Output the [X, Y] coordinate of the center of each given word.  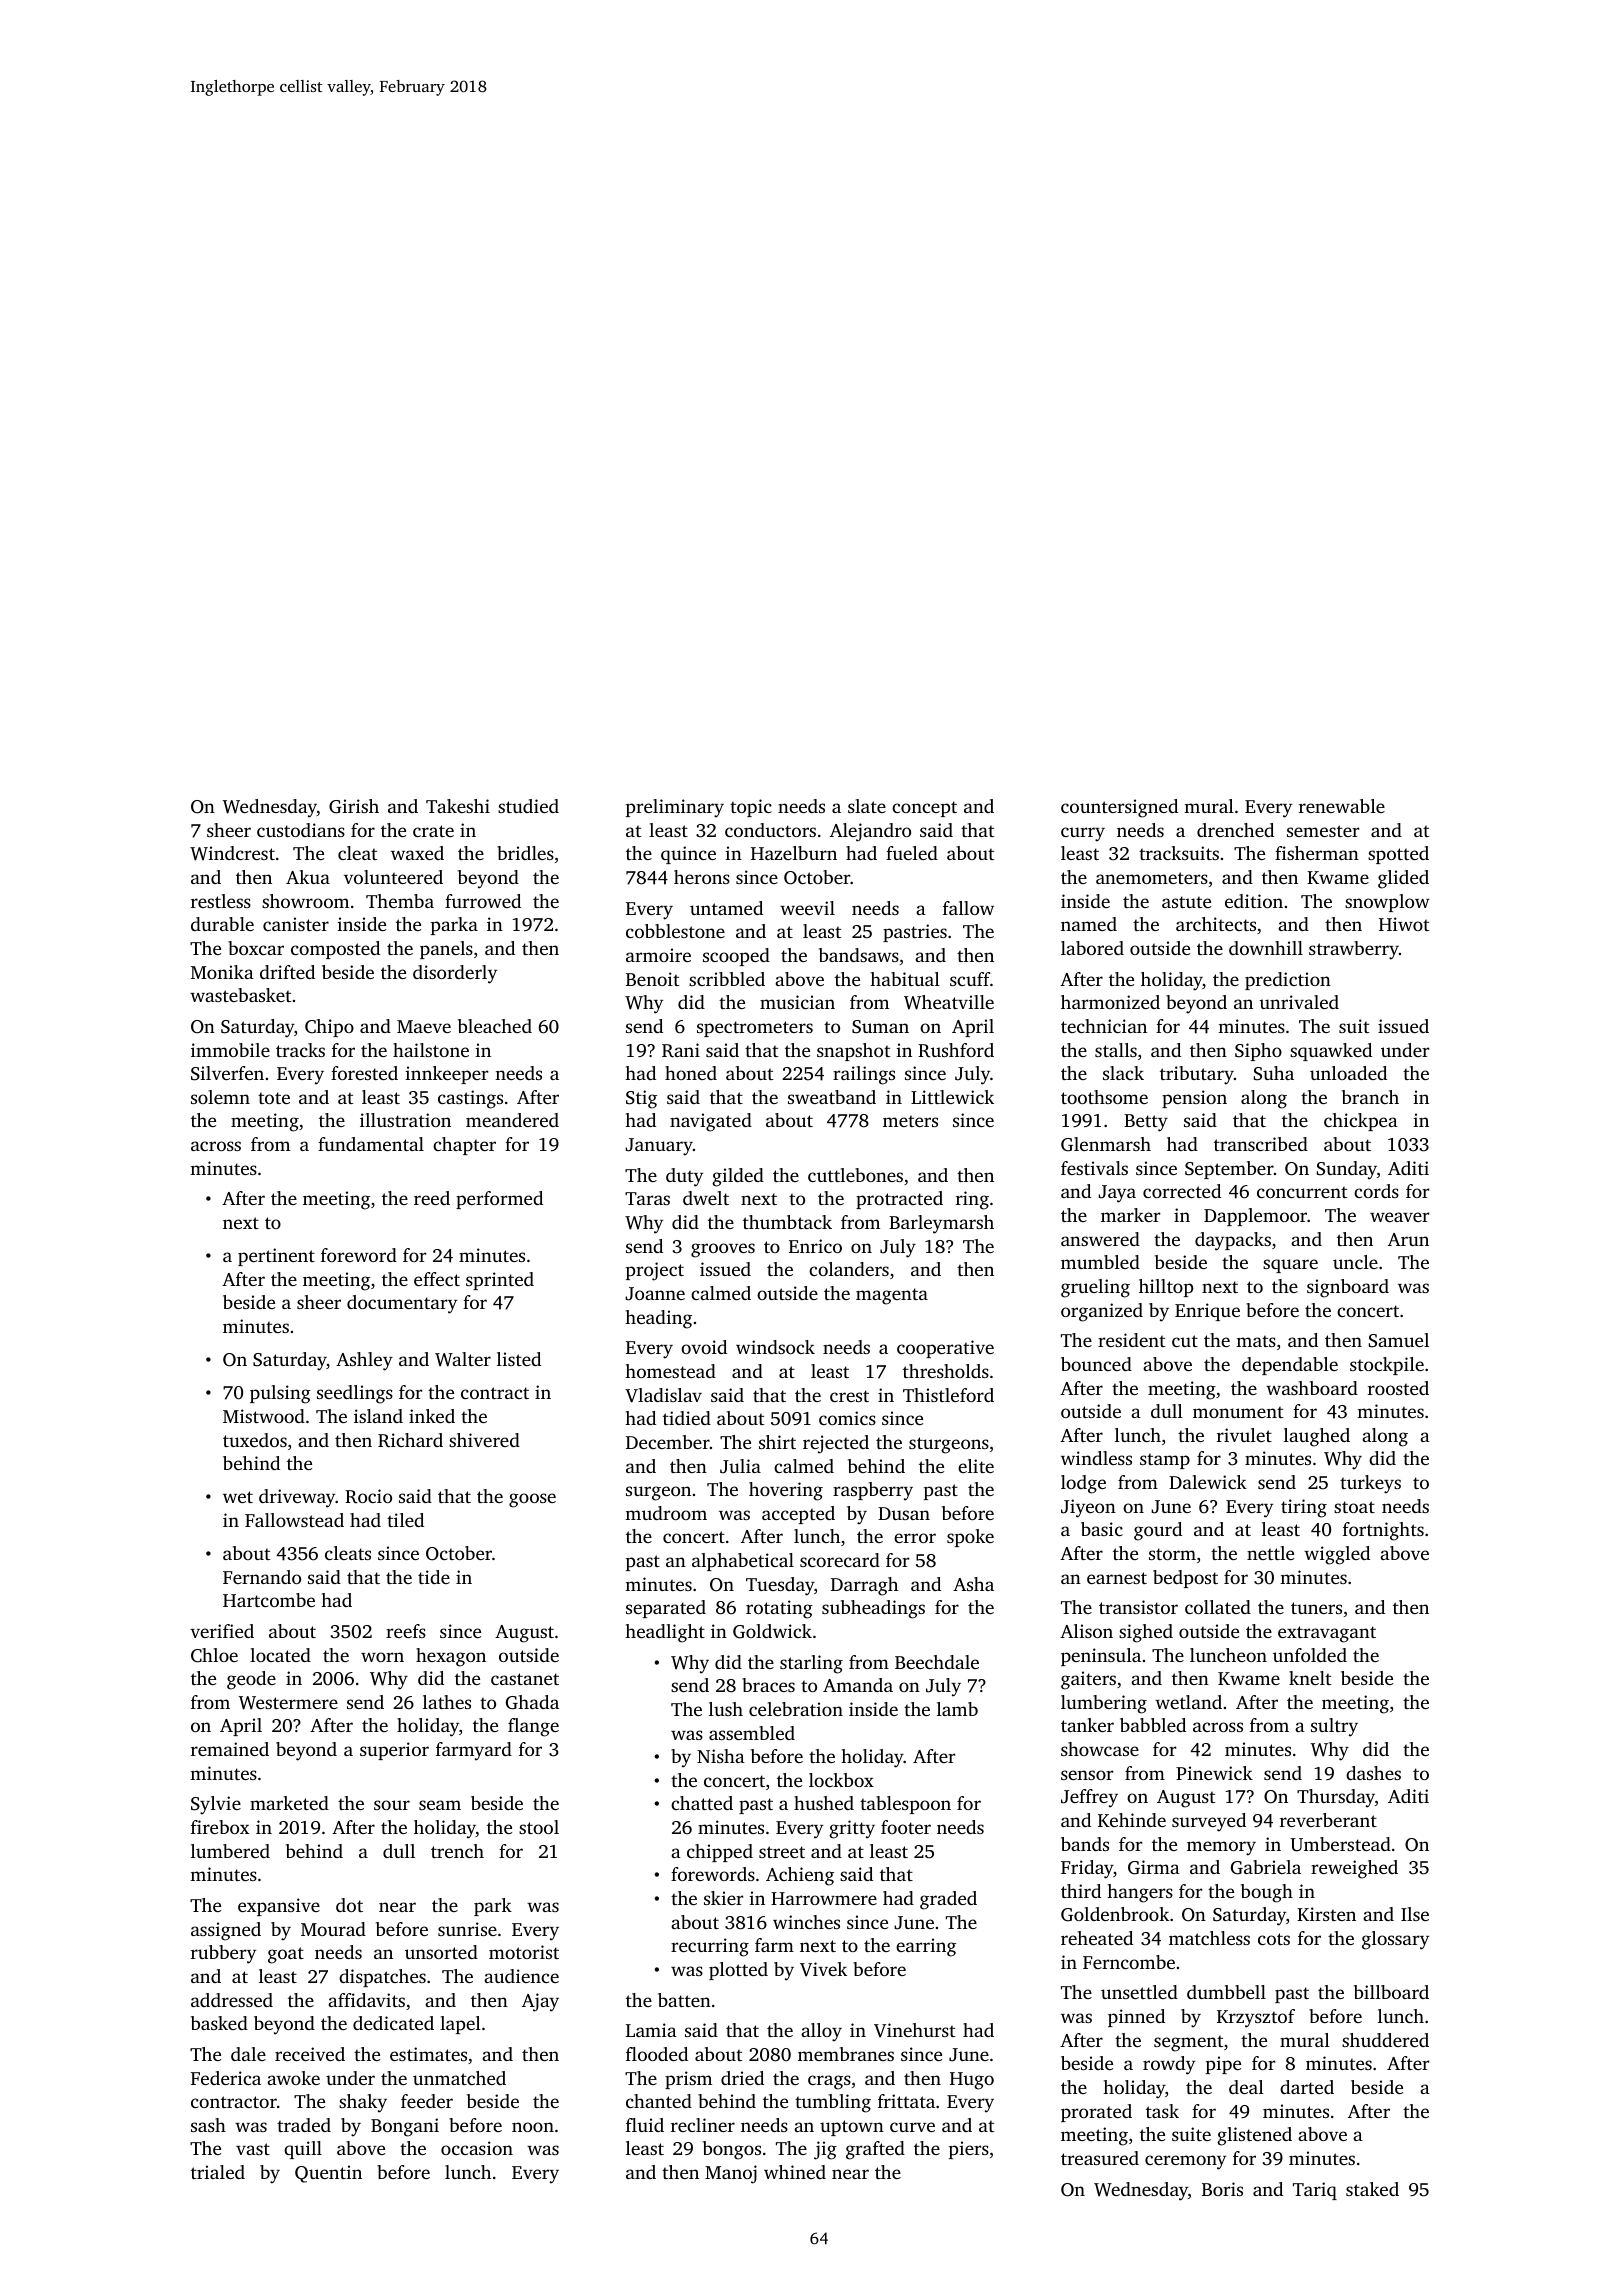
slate [867, 806]
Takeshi [458, 806]
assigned [226, 1931]
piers [969, 2150]
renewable [1342, 806]
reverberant [1328, 1820]
